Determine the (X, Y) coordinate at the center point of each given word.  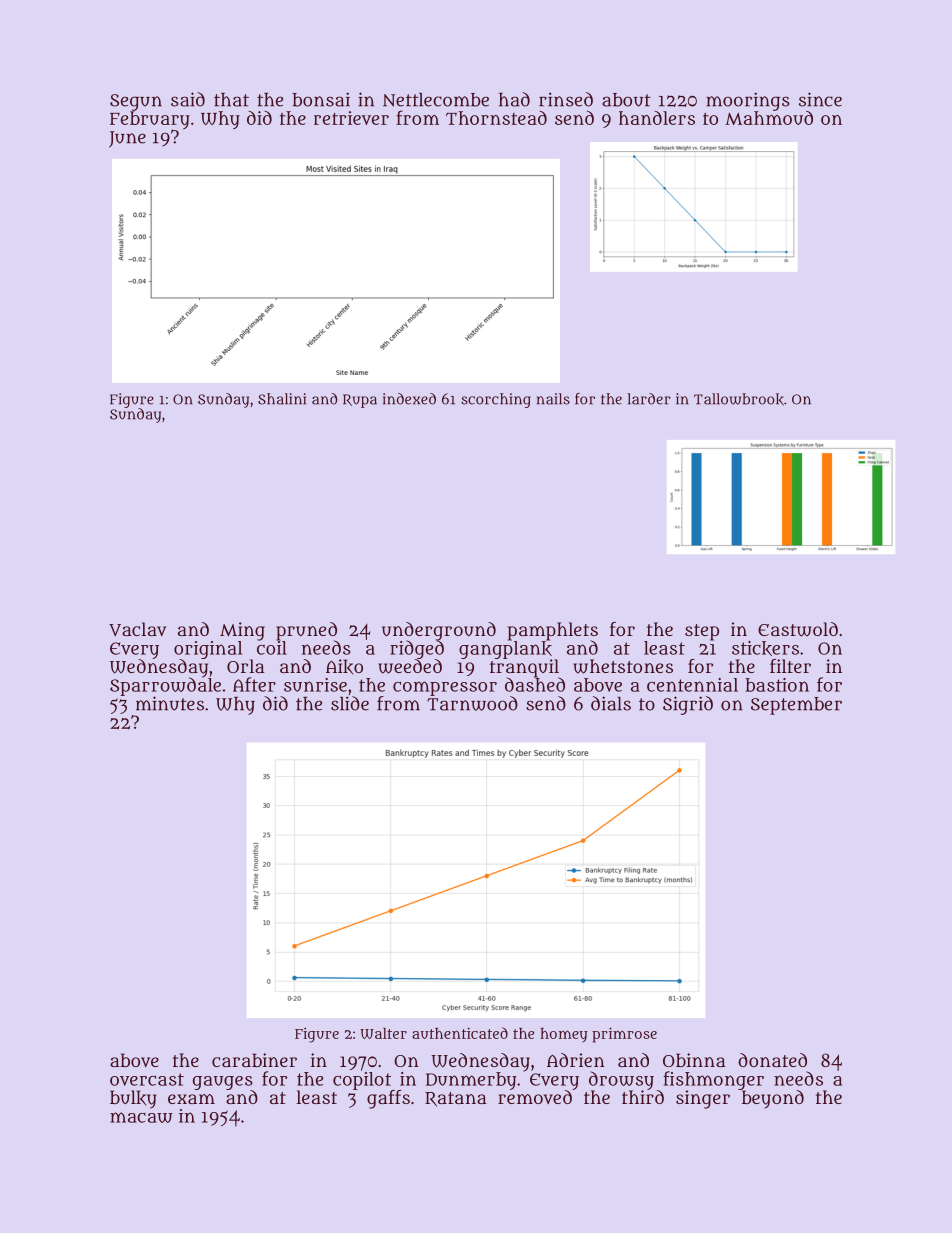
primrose (624, 1035)
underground (439, 631)
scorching (496, 400)
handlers (657, 118)
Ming (242, 631)
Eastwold (798, 629)
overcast (147, 1079)
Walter (383, 1033)
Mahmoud (769, 118)
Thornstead (496, 118)
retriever (351, 118)
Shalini (282, 399)
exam (191, 1099)
